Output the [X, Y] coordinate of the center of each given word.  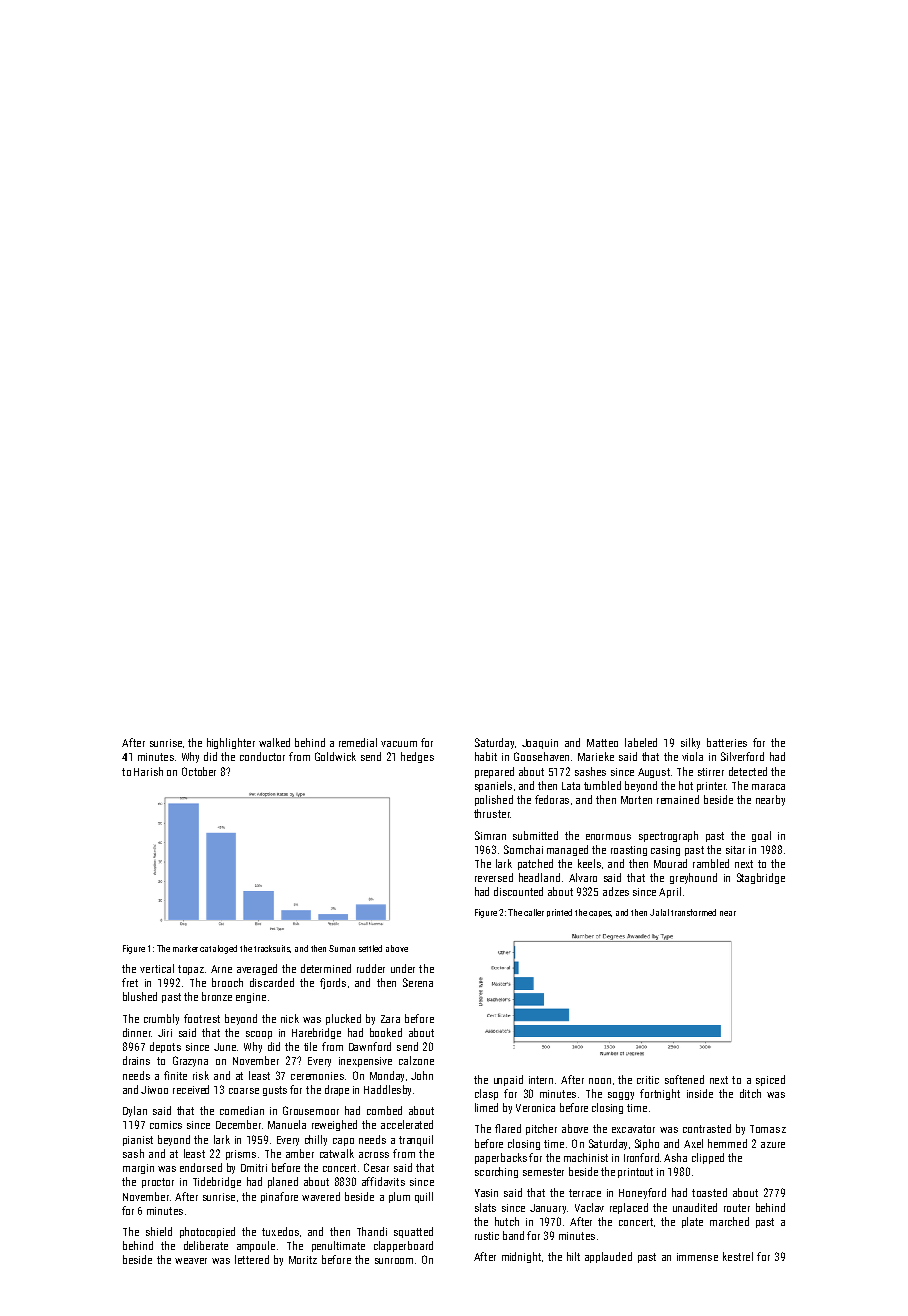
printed [559, 913]
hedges [417, 757]
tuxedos [280, 1231]
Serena [418, 982]
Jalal [659, 912]
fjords [333, 983]
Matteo [602, 743]
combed [384, 1110]
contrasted [707, 1128]
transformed [693, 912]
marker [185, 948]
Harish [148, 771]
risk [201, 1075]
